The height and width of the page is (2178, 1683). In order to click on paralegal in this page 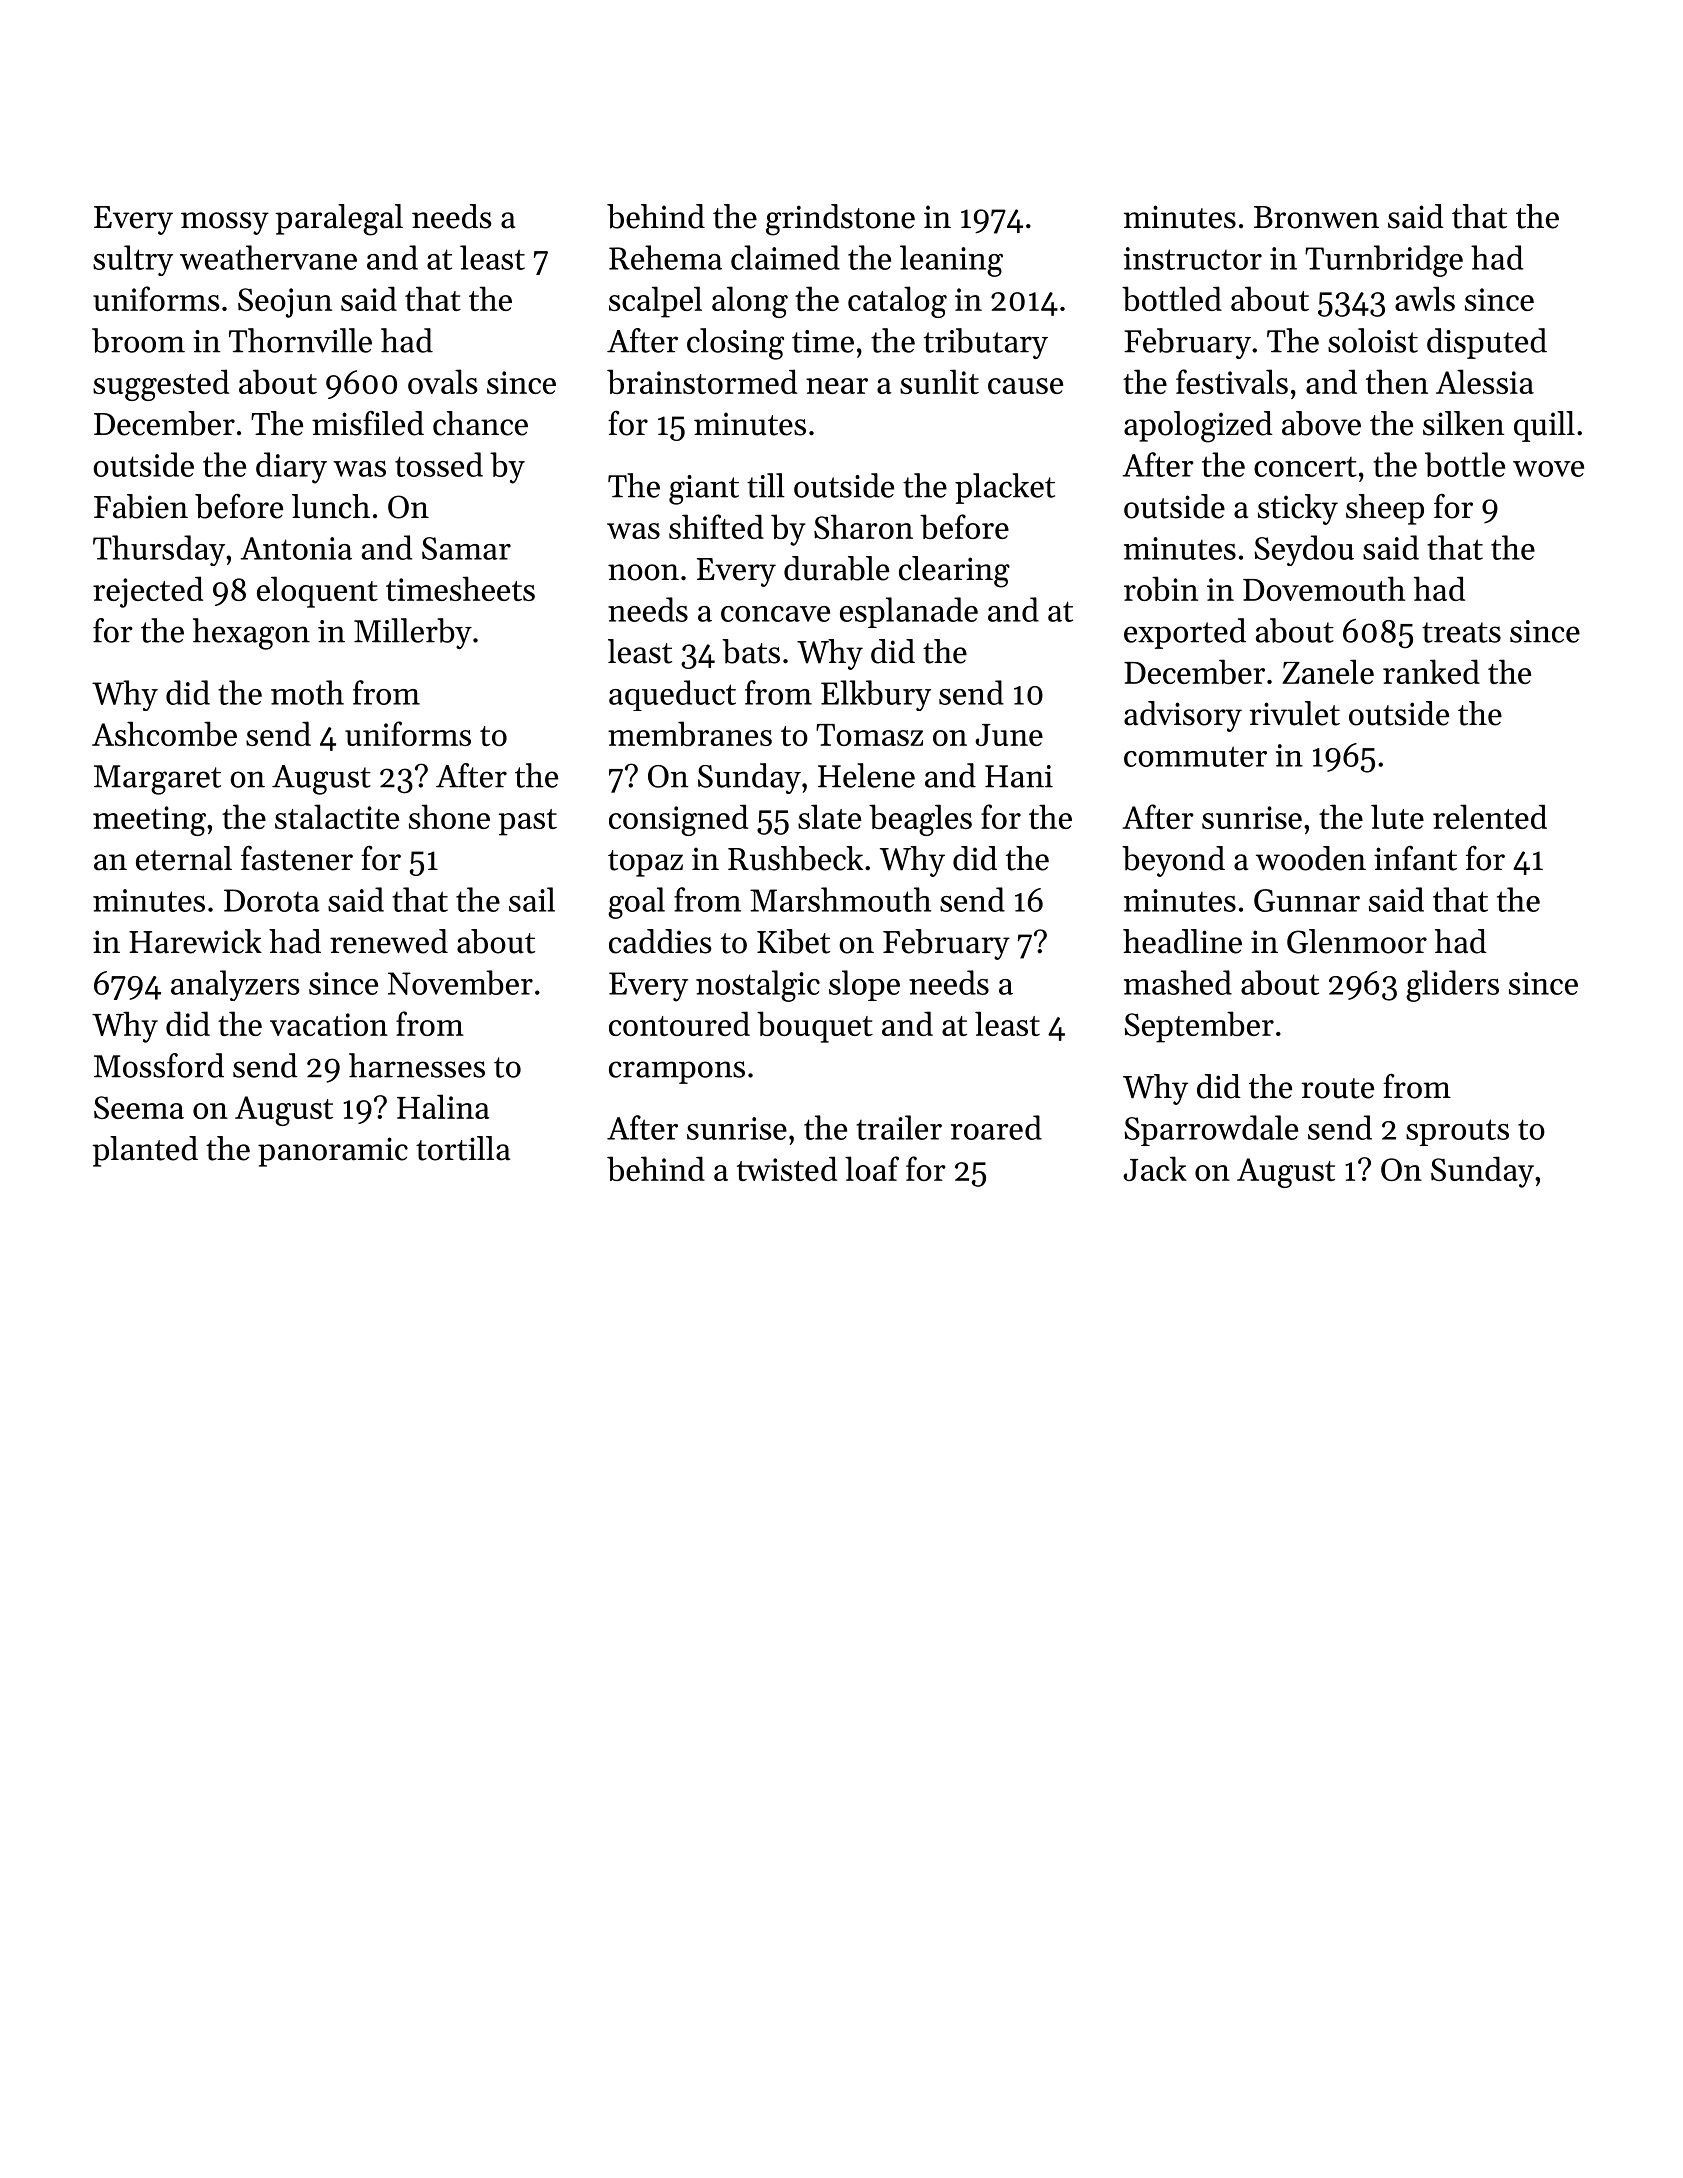, I will do `click(339, 220)`.
